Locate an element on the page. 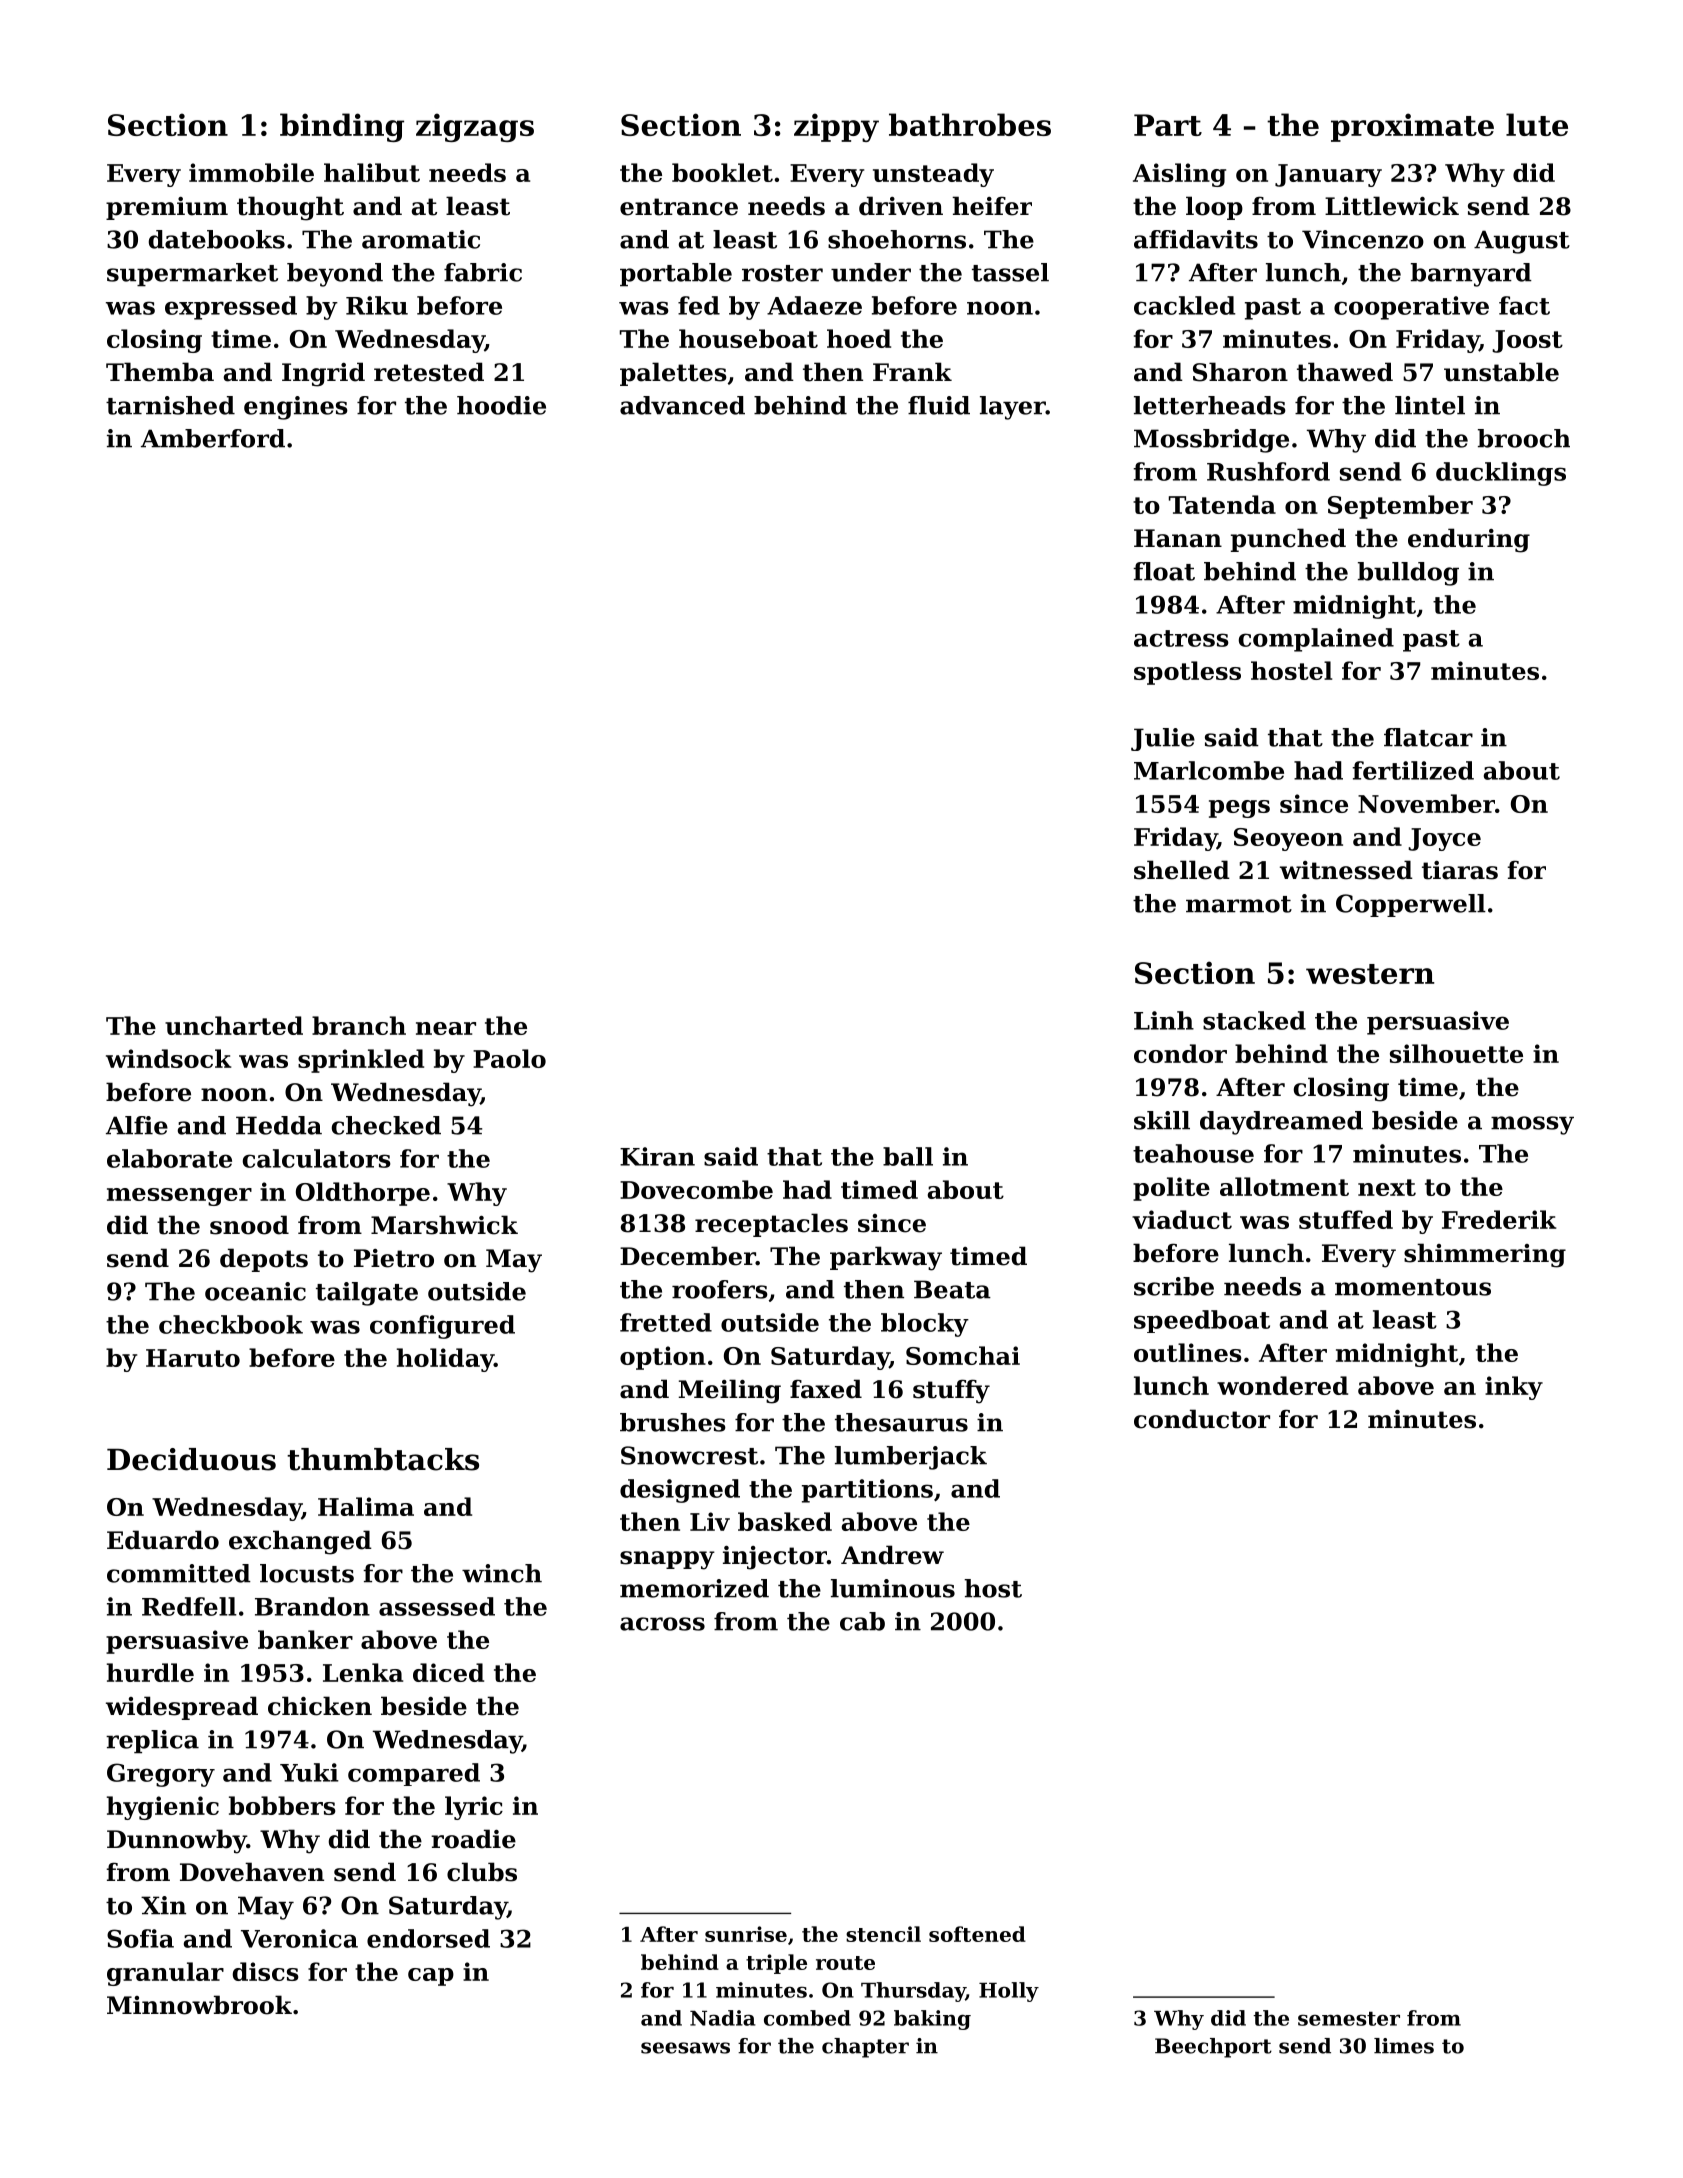 This page has height=2178, width=1683. Amberford is located at coordinates (213, 438).
